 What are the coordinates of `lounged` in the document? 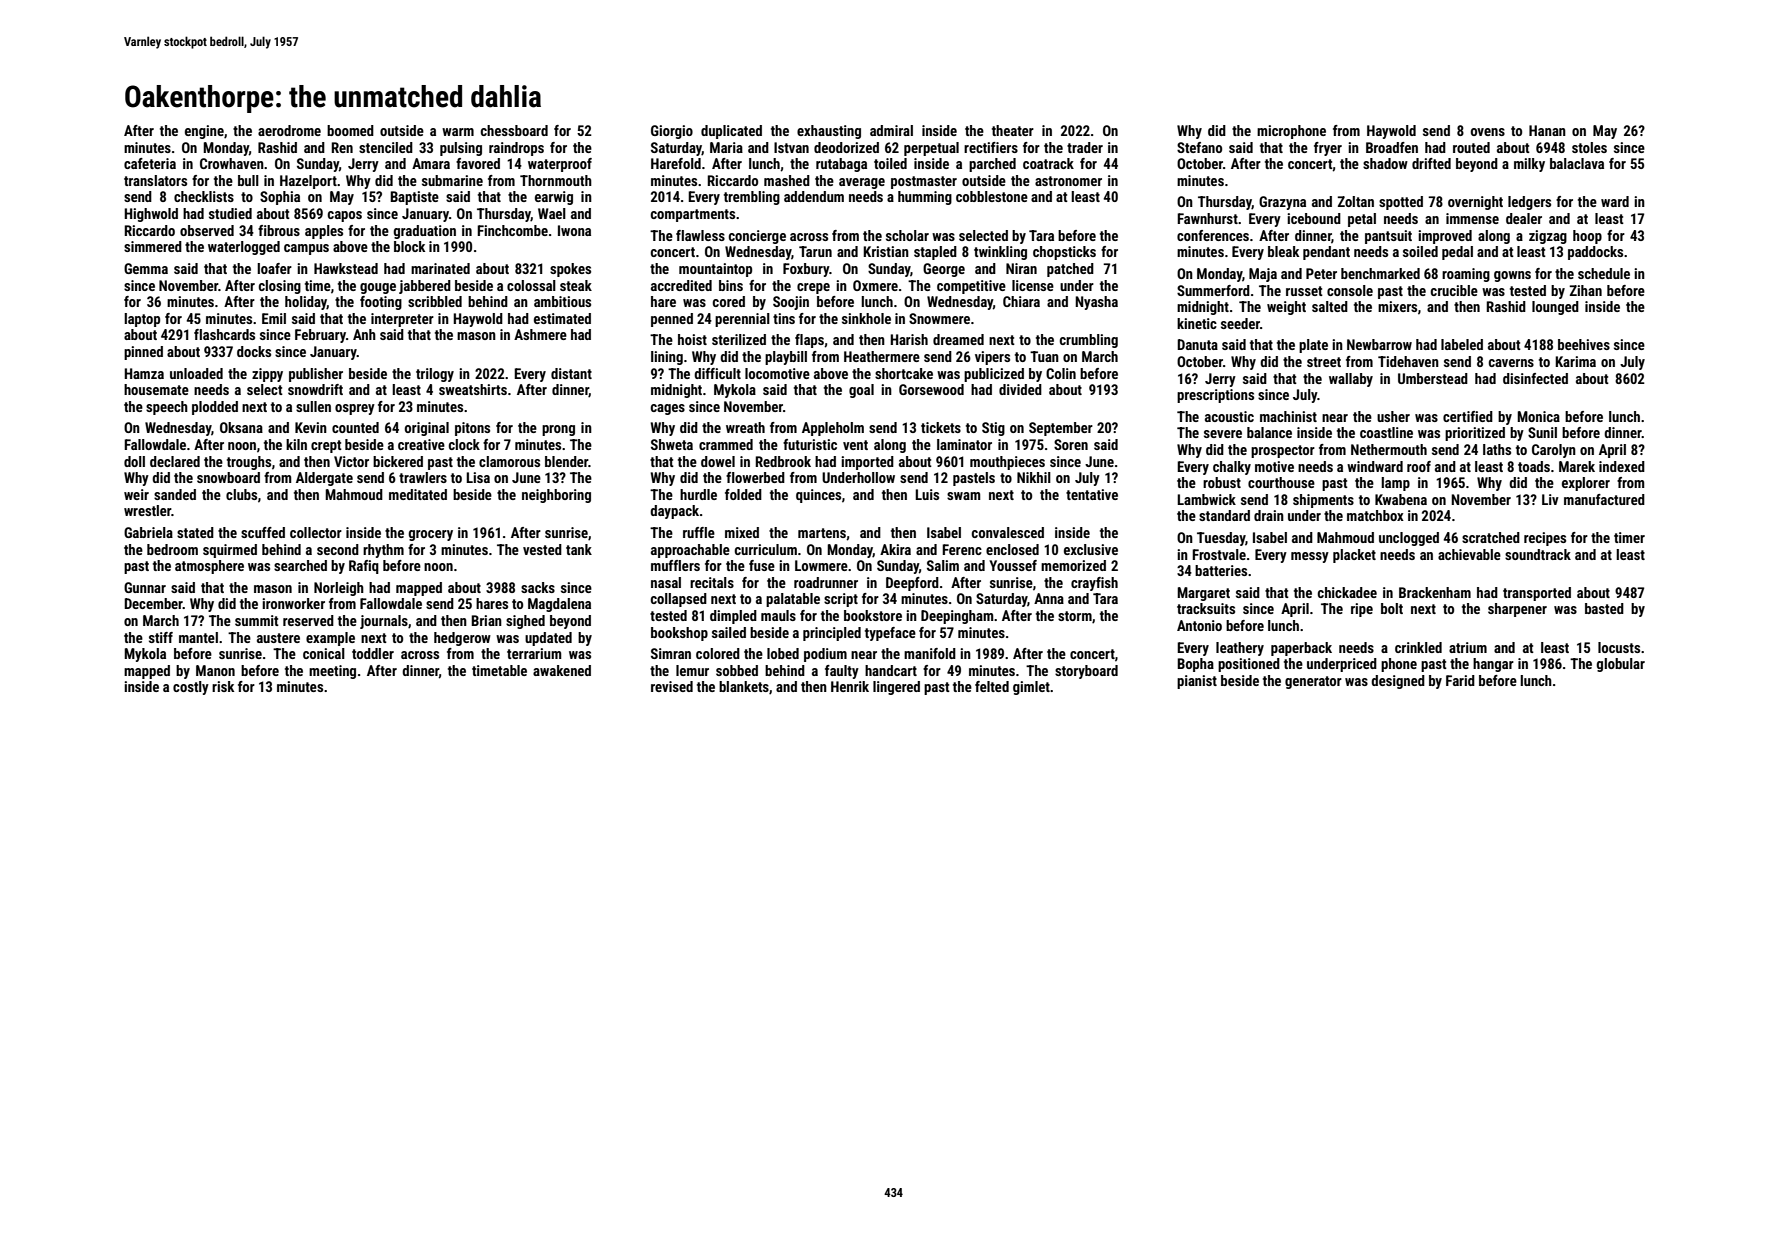 It's located at (1555, 308).
